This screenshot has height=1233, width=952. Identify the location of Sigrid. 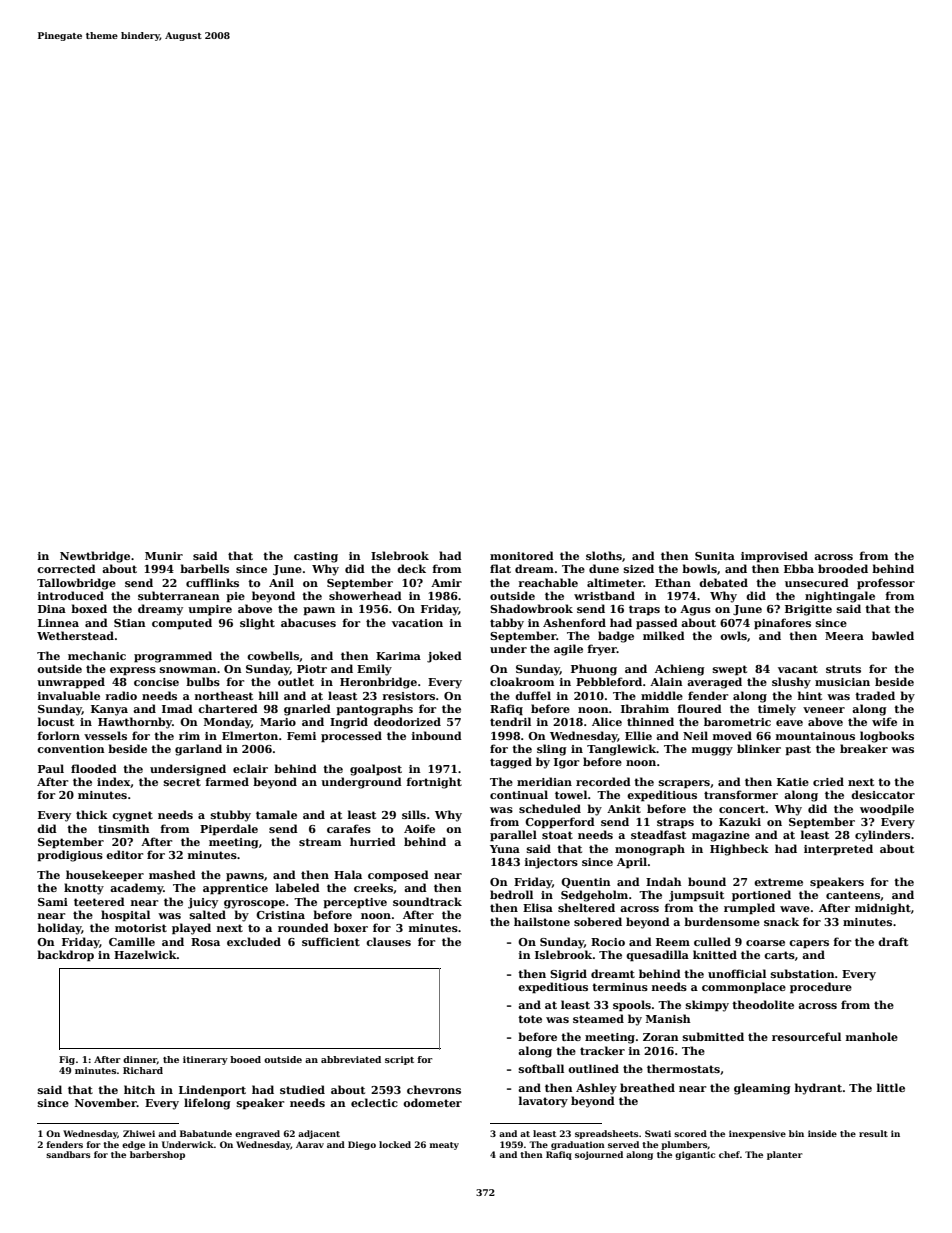
(568, 975).
